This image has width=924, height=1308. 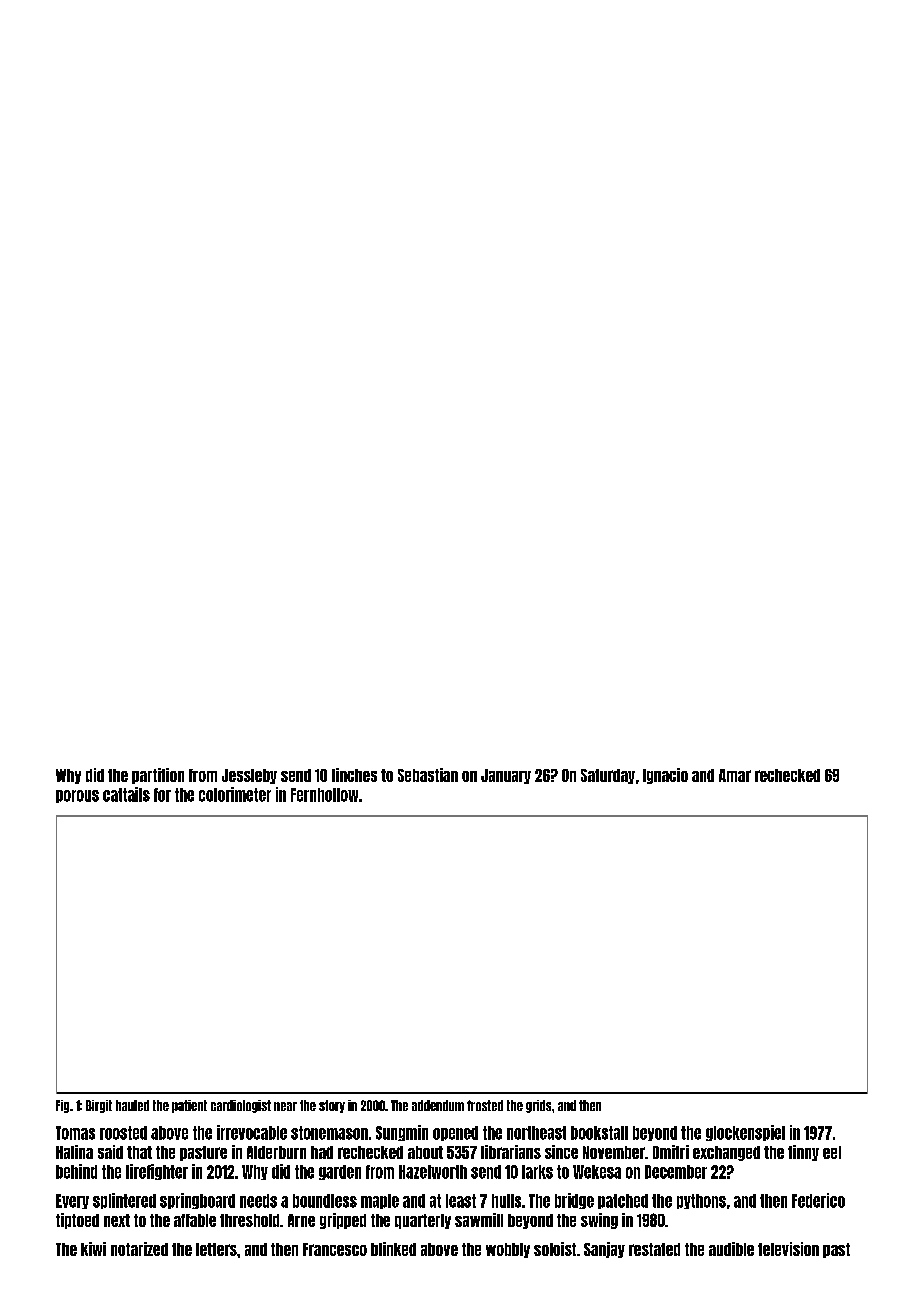 What do you see at coordinates (735, 775) in the image?
I see `Amar` at bounding box center [735, 775].
